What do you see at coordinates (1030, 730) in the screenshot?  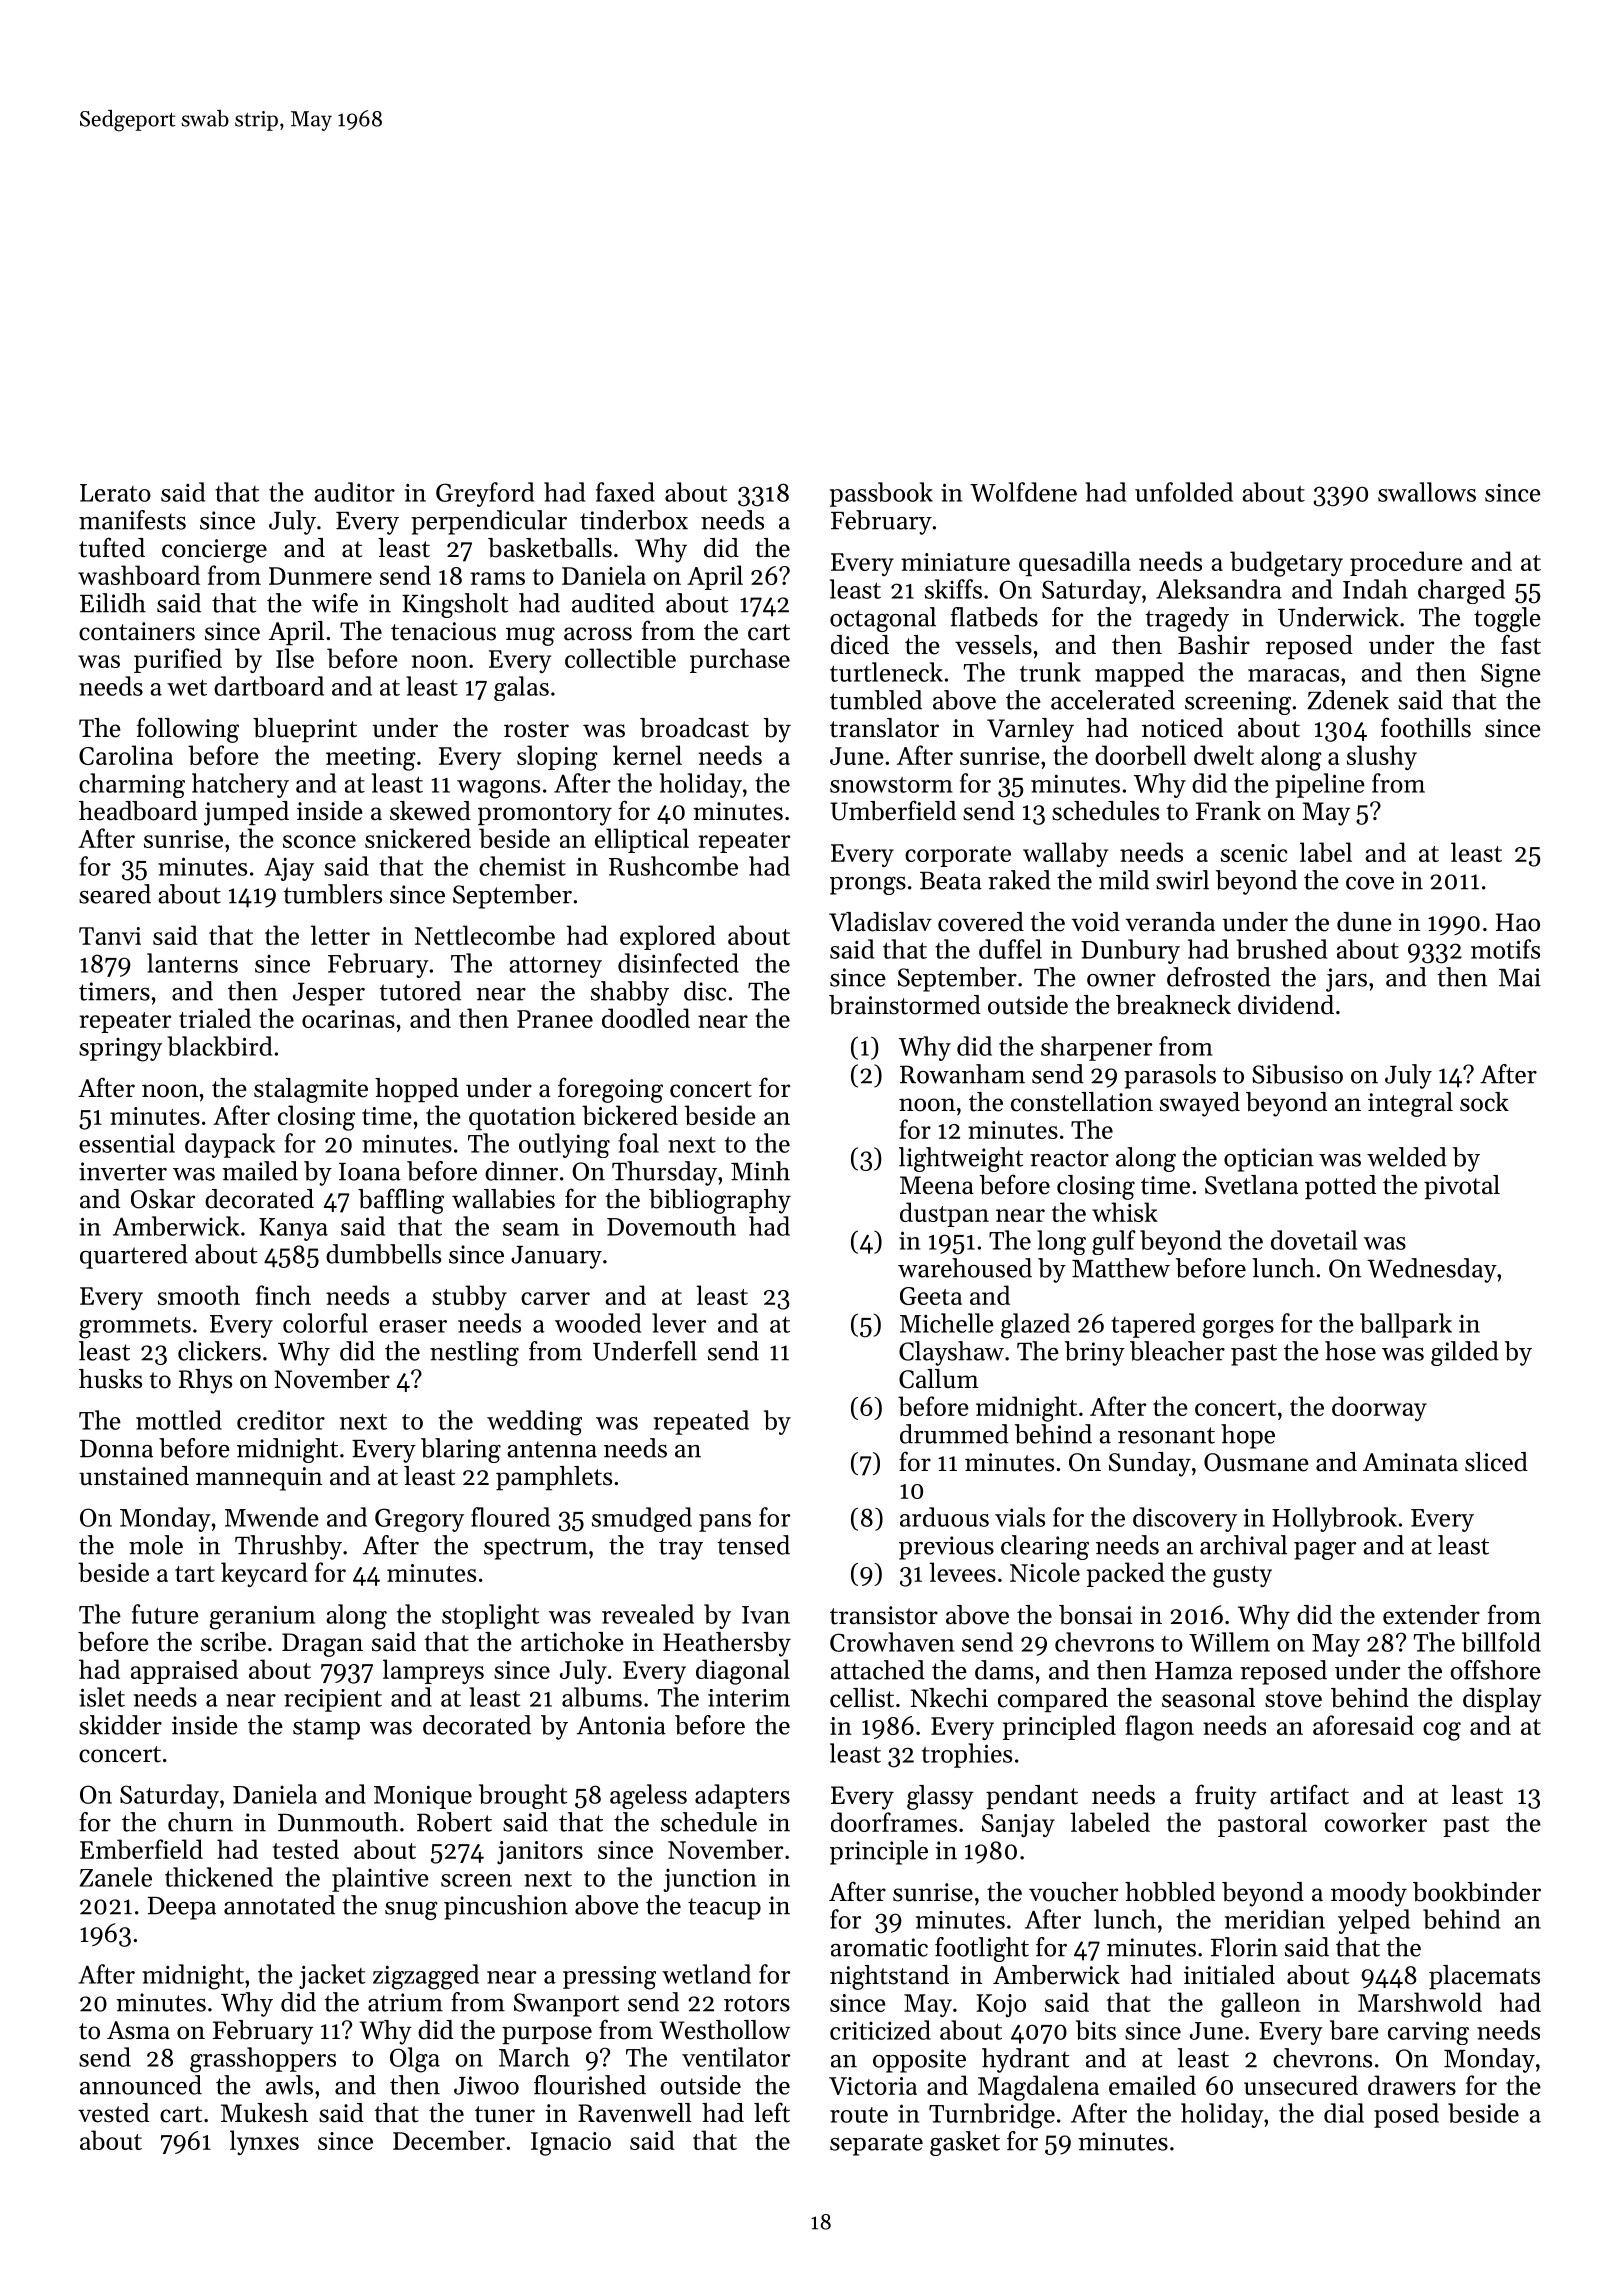 I see `Varnley` at bounding box center [1030, 730].
